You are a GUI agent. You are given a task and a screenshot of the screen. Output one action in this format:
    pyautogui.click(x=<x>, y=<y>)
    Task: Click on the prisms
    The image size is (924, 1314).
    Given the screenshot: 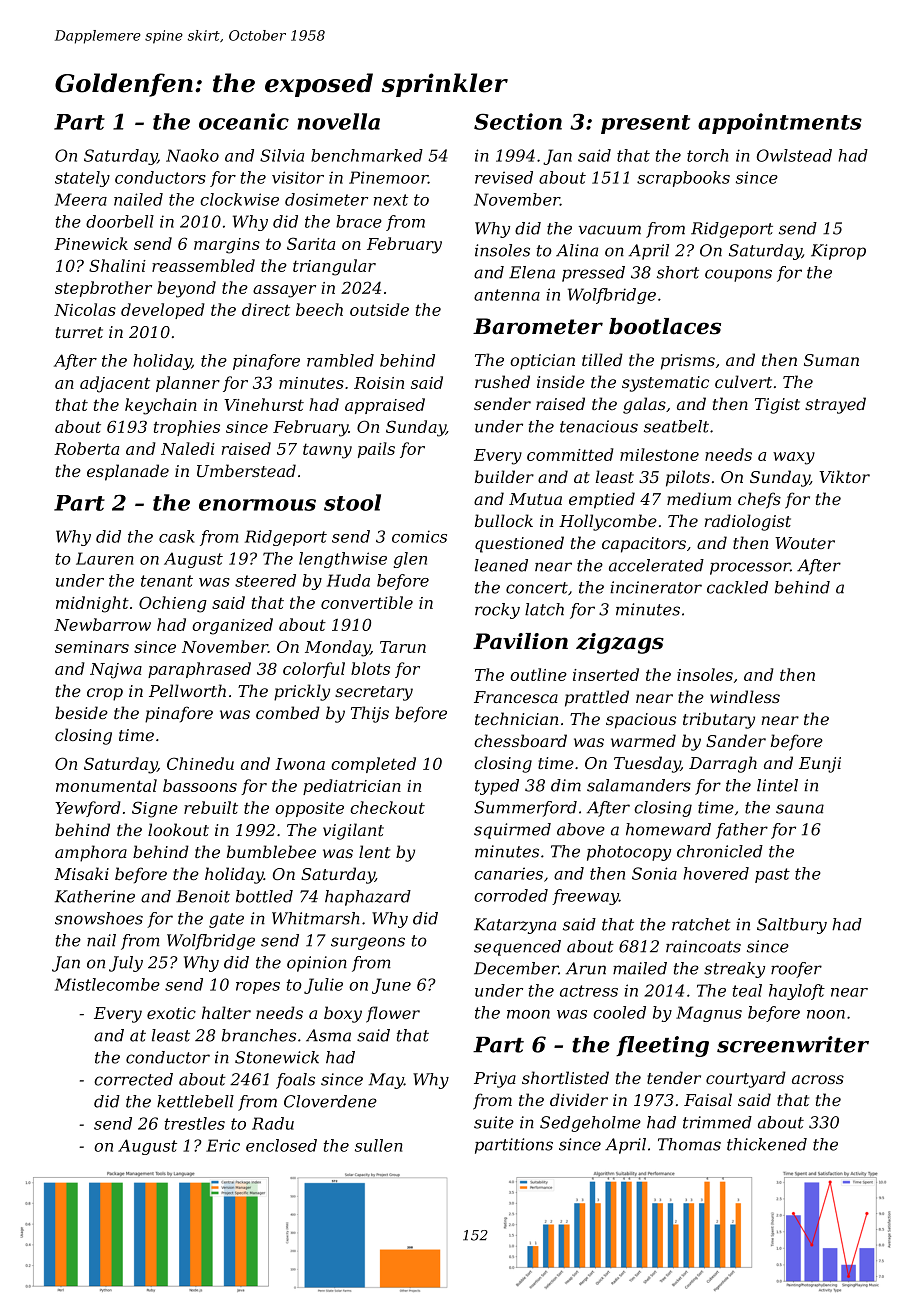 What is the action you would take?
    pyautogui.click(x=688, y=362)
